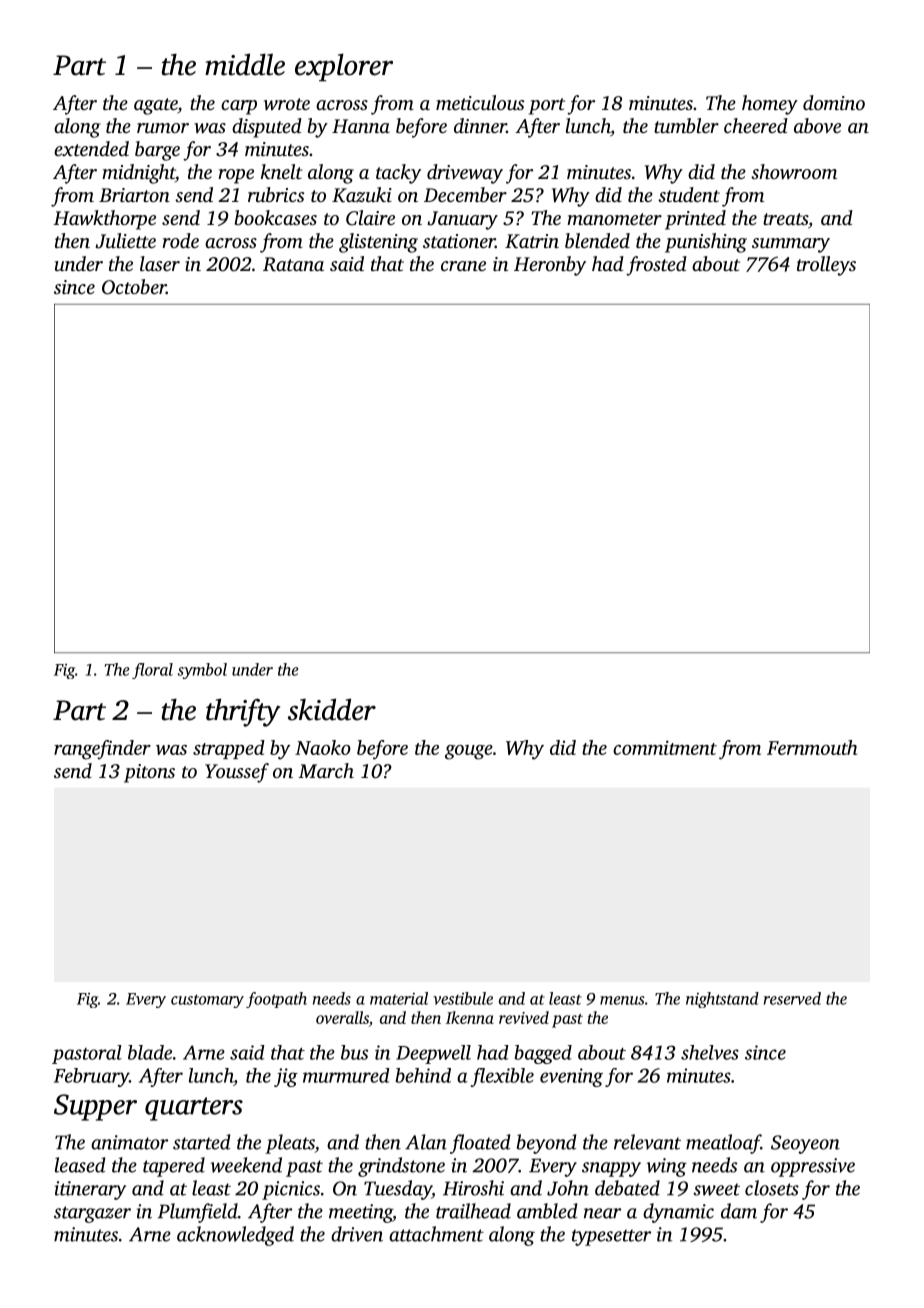 Image resolution: width=924 pixels, height=1308 pixels. Describe the element at coordinates (686, 125) in the screenshot. I see `tumbler` at that location.
